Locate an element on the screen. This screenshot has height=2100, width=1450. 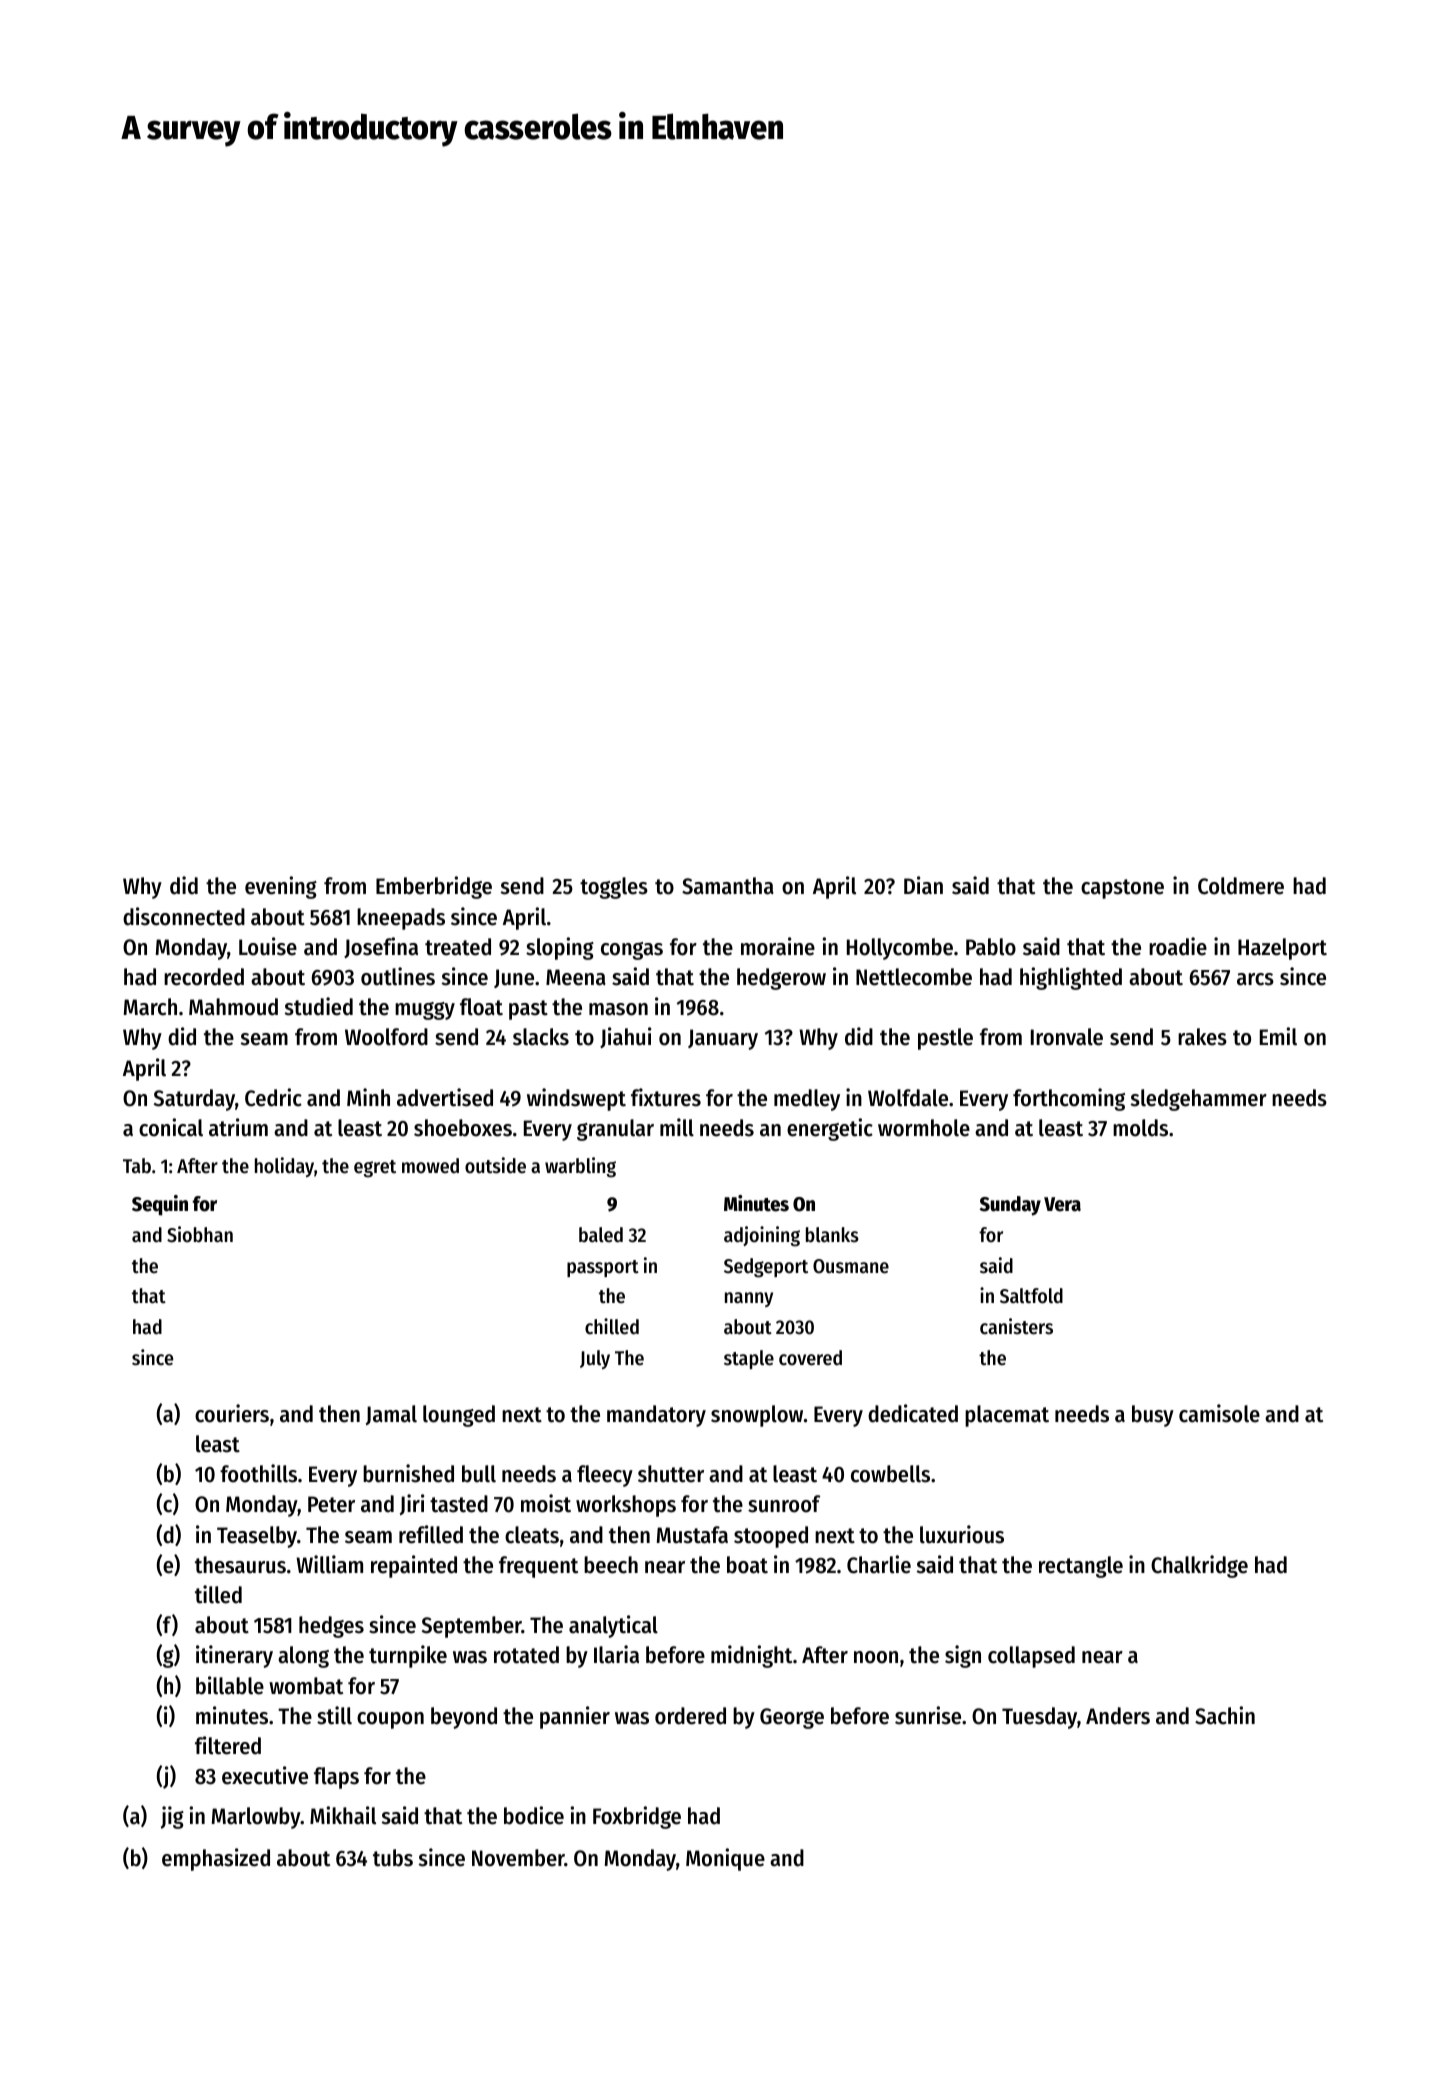
Samantha is located at coordinates (728, 886).
